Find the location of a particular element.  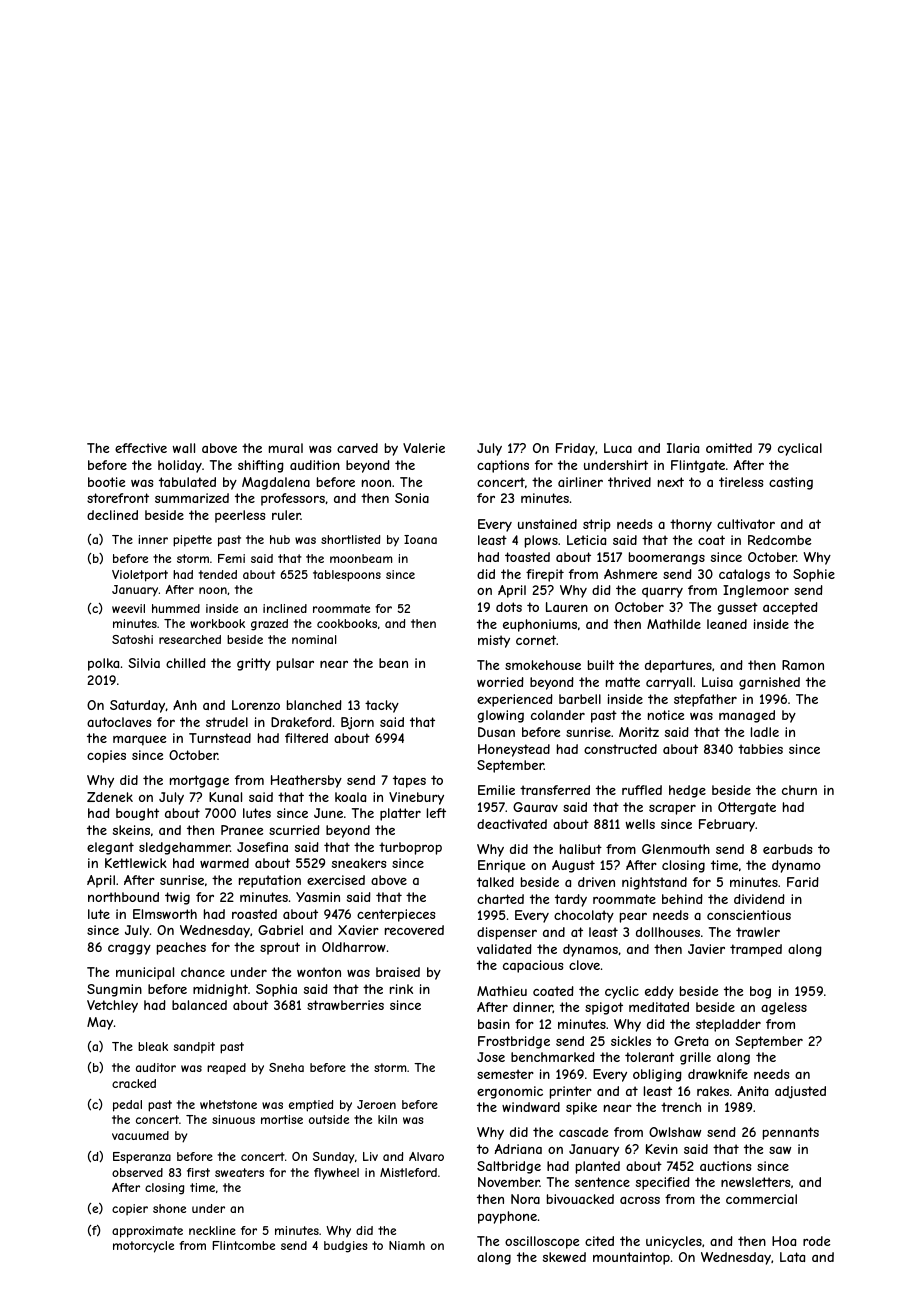

Flintcombe is located at coordinates (244, 1245).
